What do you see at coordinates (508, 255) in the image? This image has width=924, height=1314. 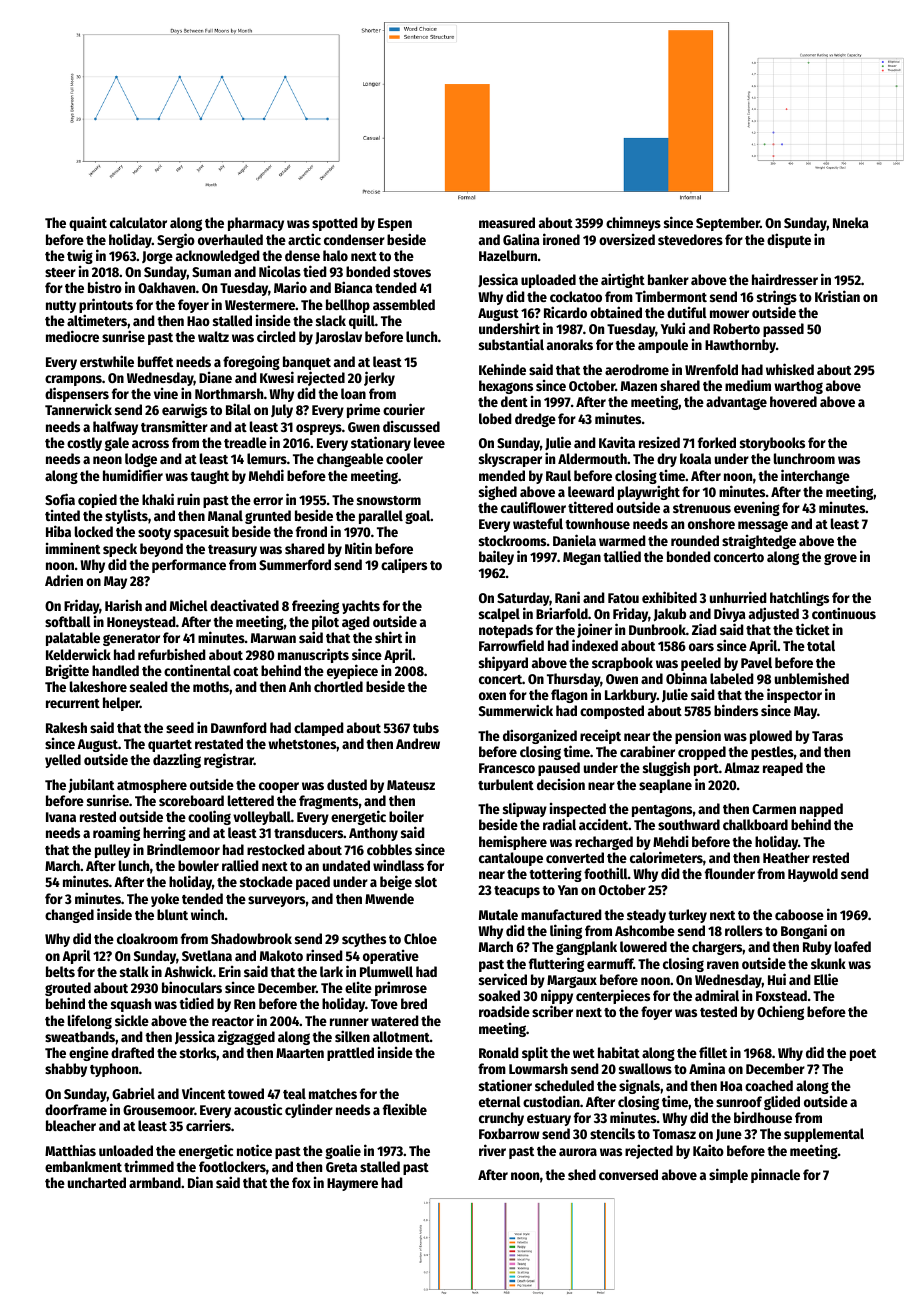 I see `Hazelburn` at bounding box center [508, 255].
